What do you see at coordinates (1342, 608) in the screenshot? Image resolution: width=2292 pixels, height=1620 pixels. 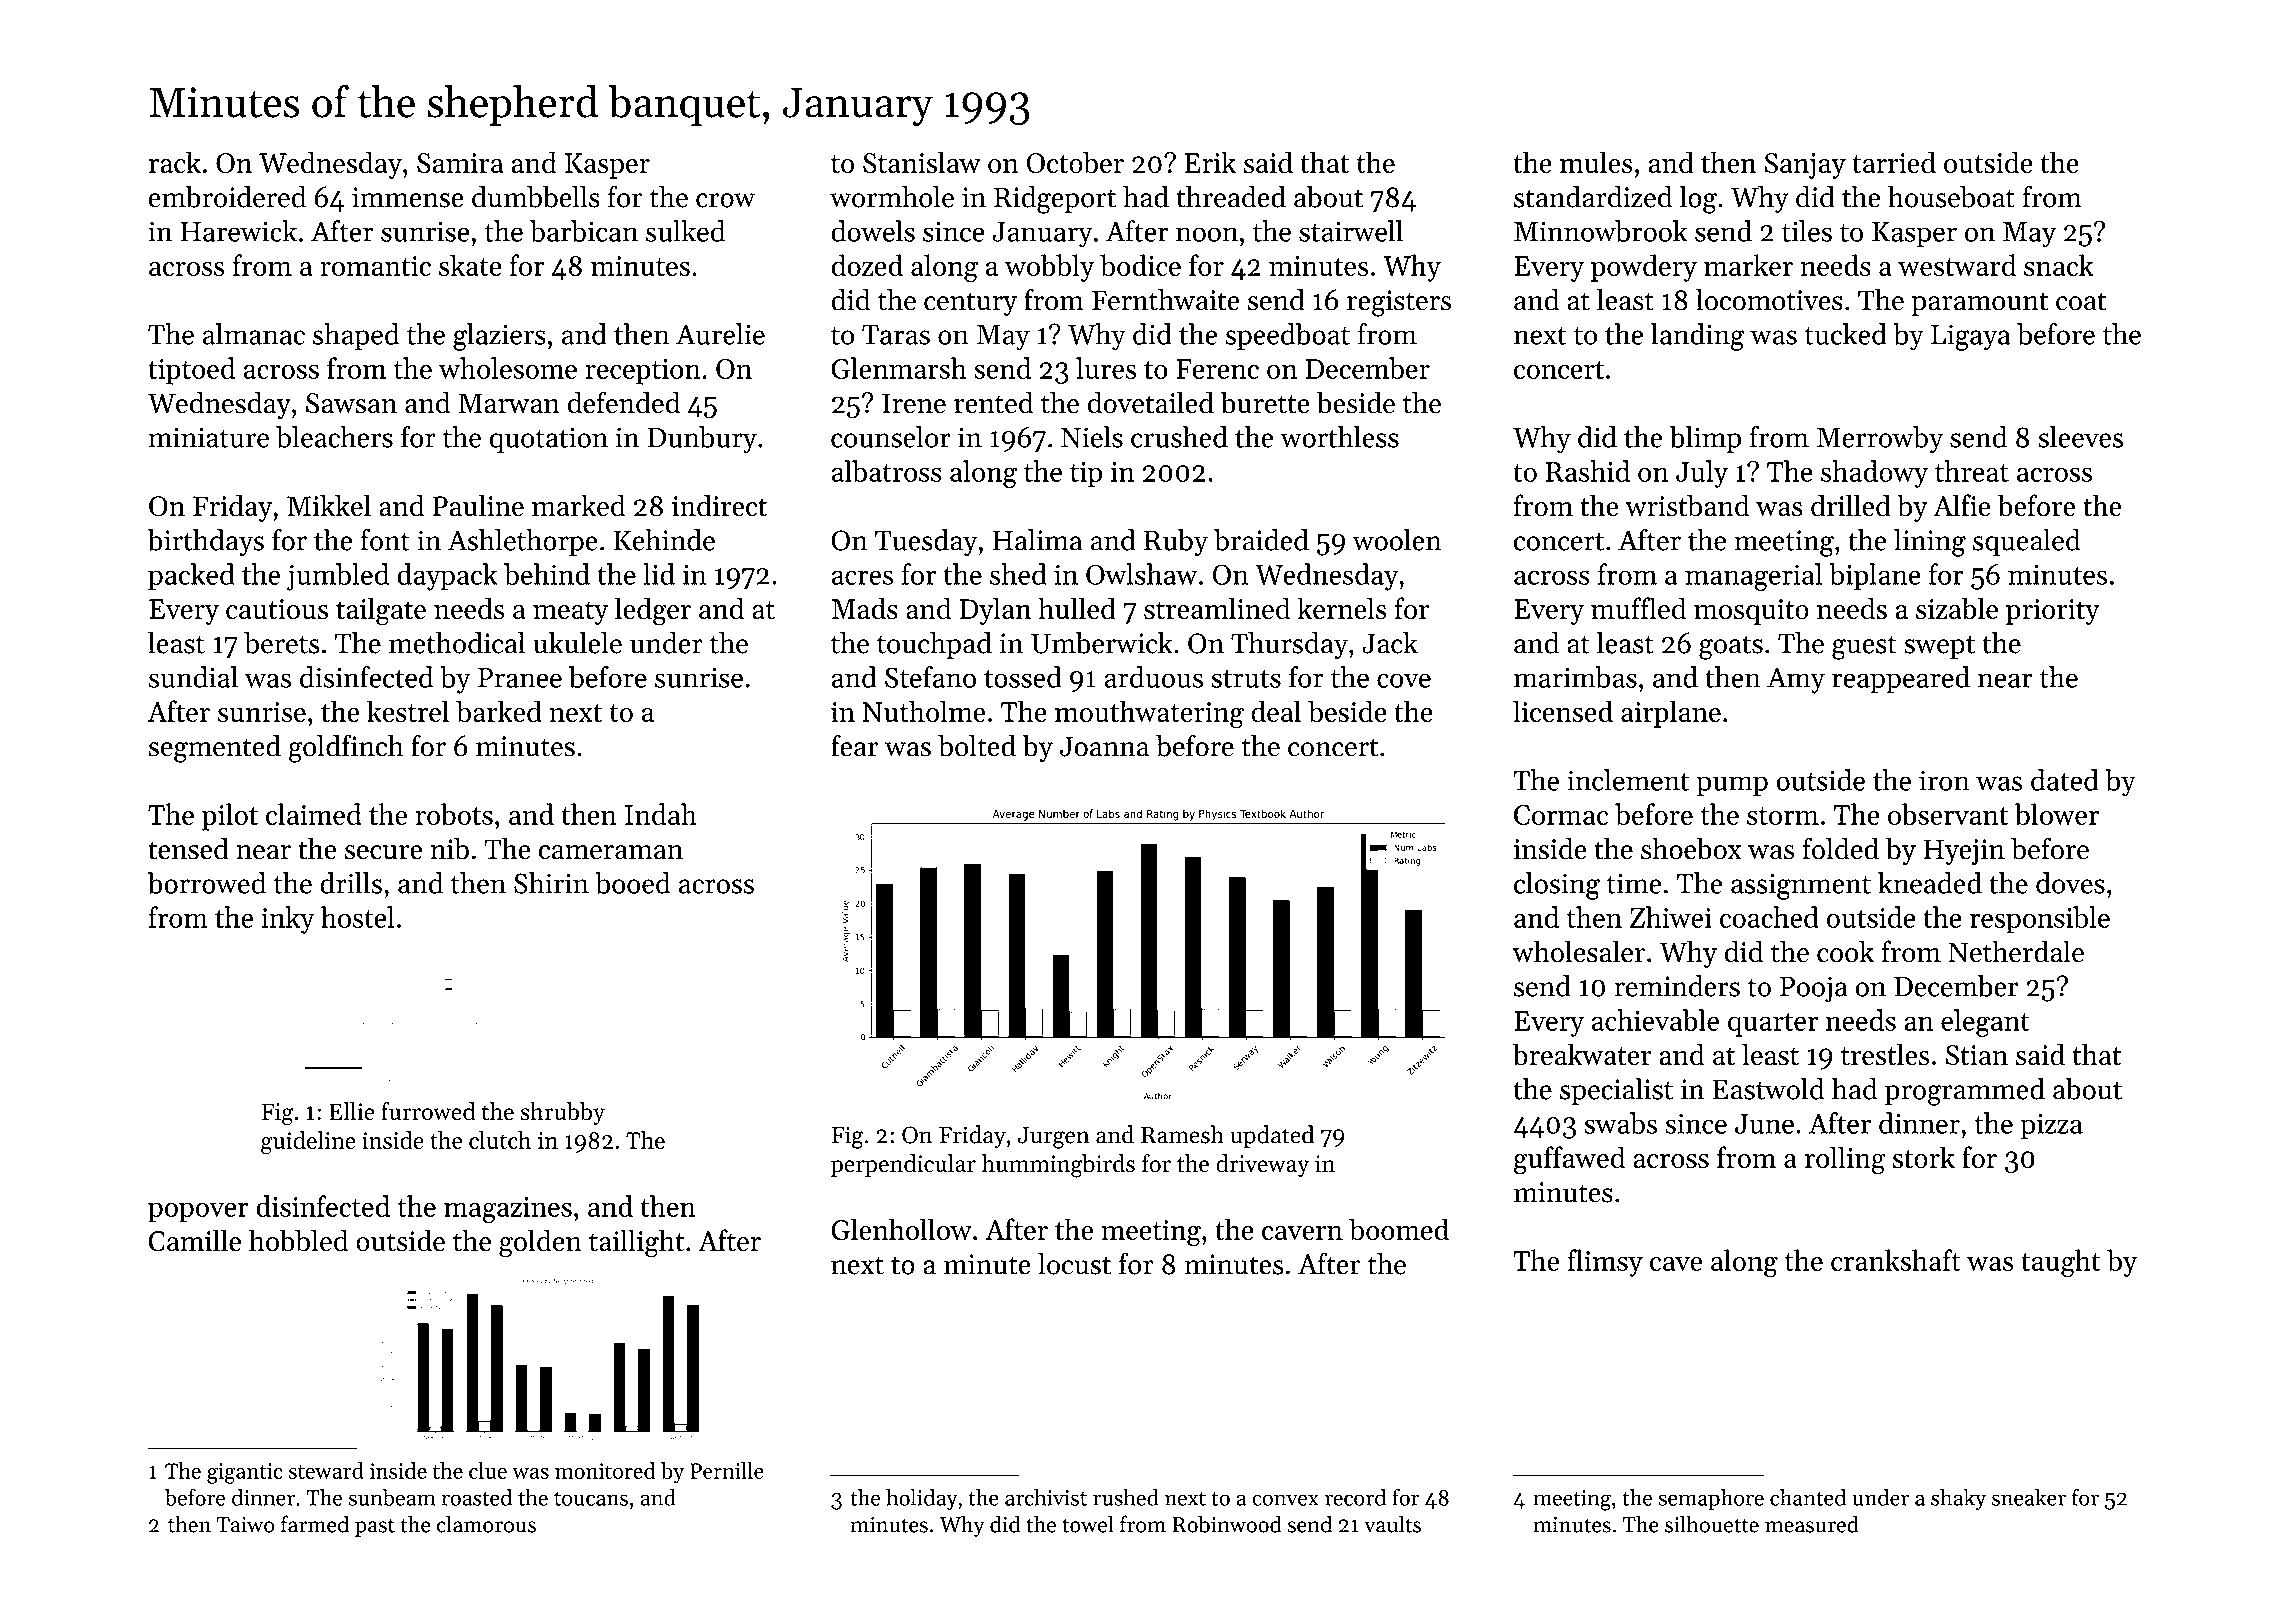 I see `kernels` at bounding box center [1342, 608].
